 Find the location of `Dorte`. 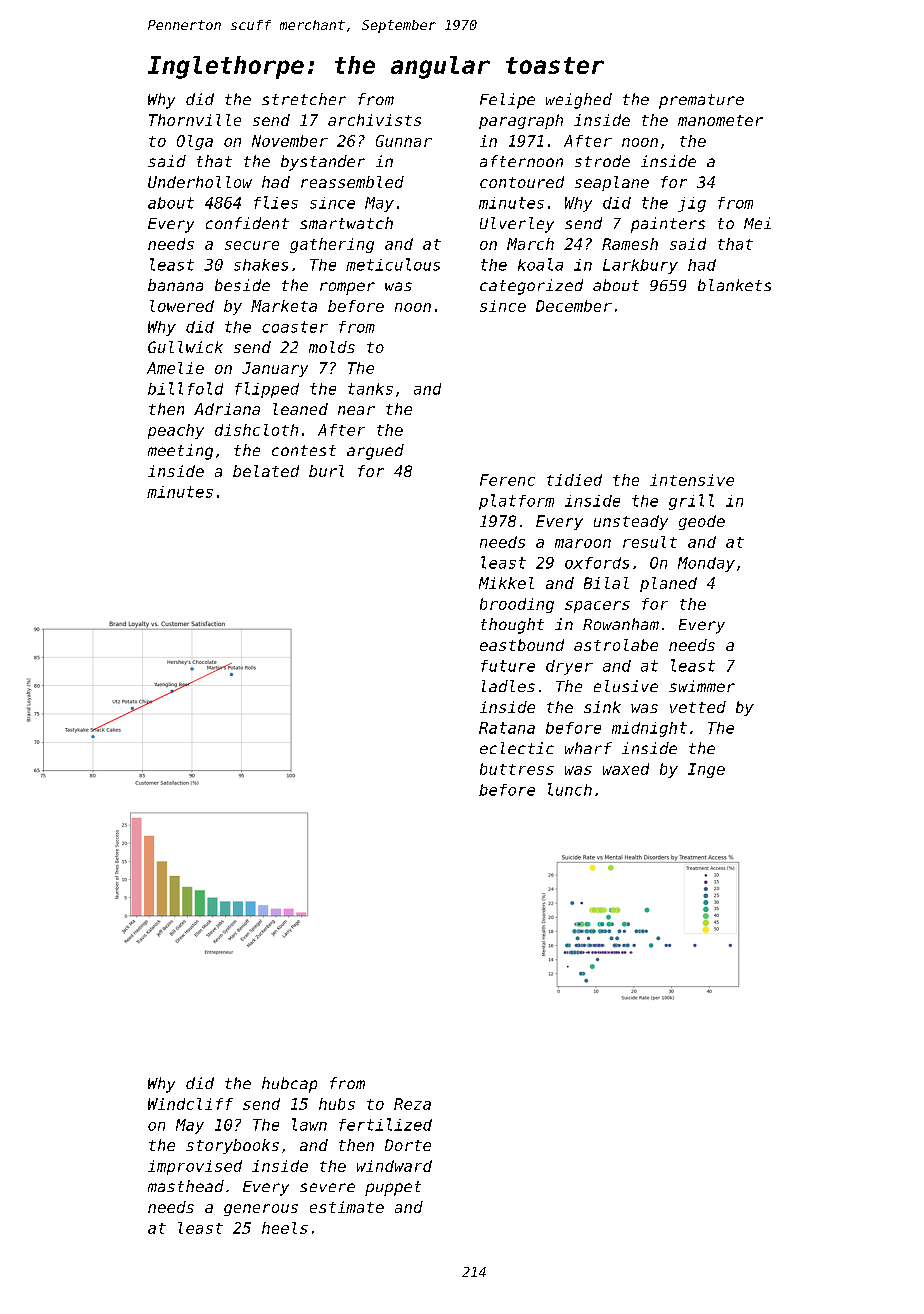

Dorte is located at coordinates (408, 1145).
